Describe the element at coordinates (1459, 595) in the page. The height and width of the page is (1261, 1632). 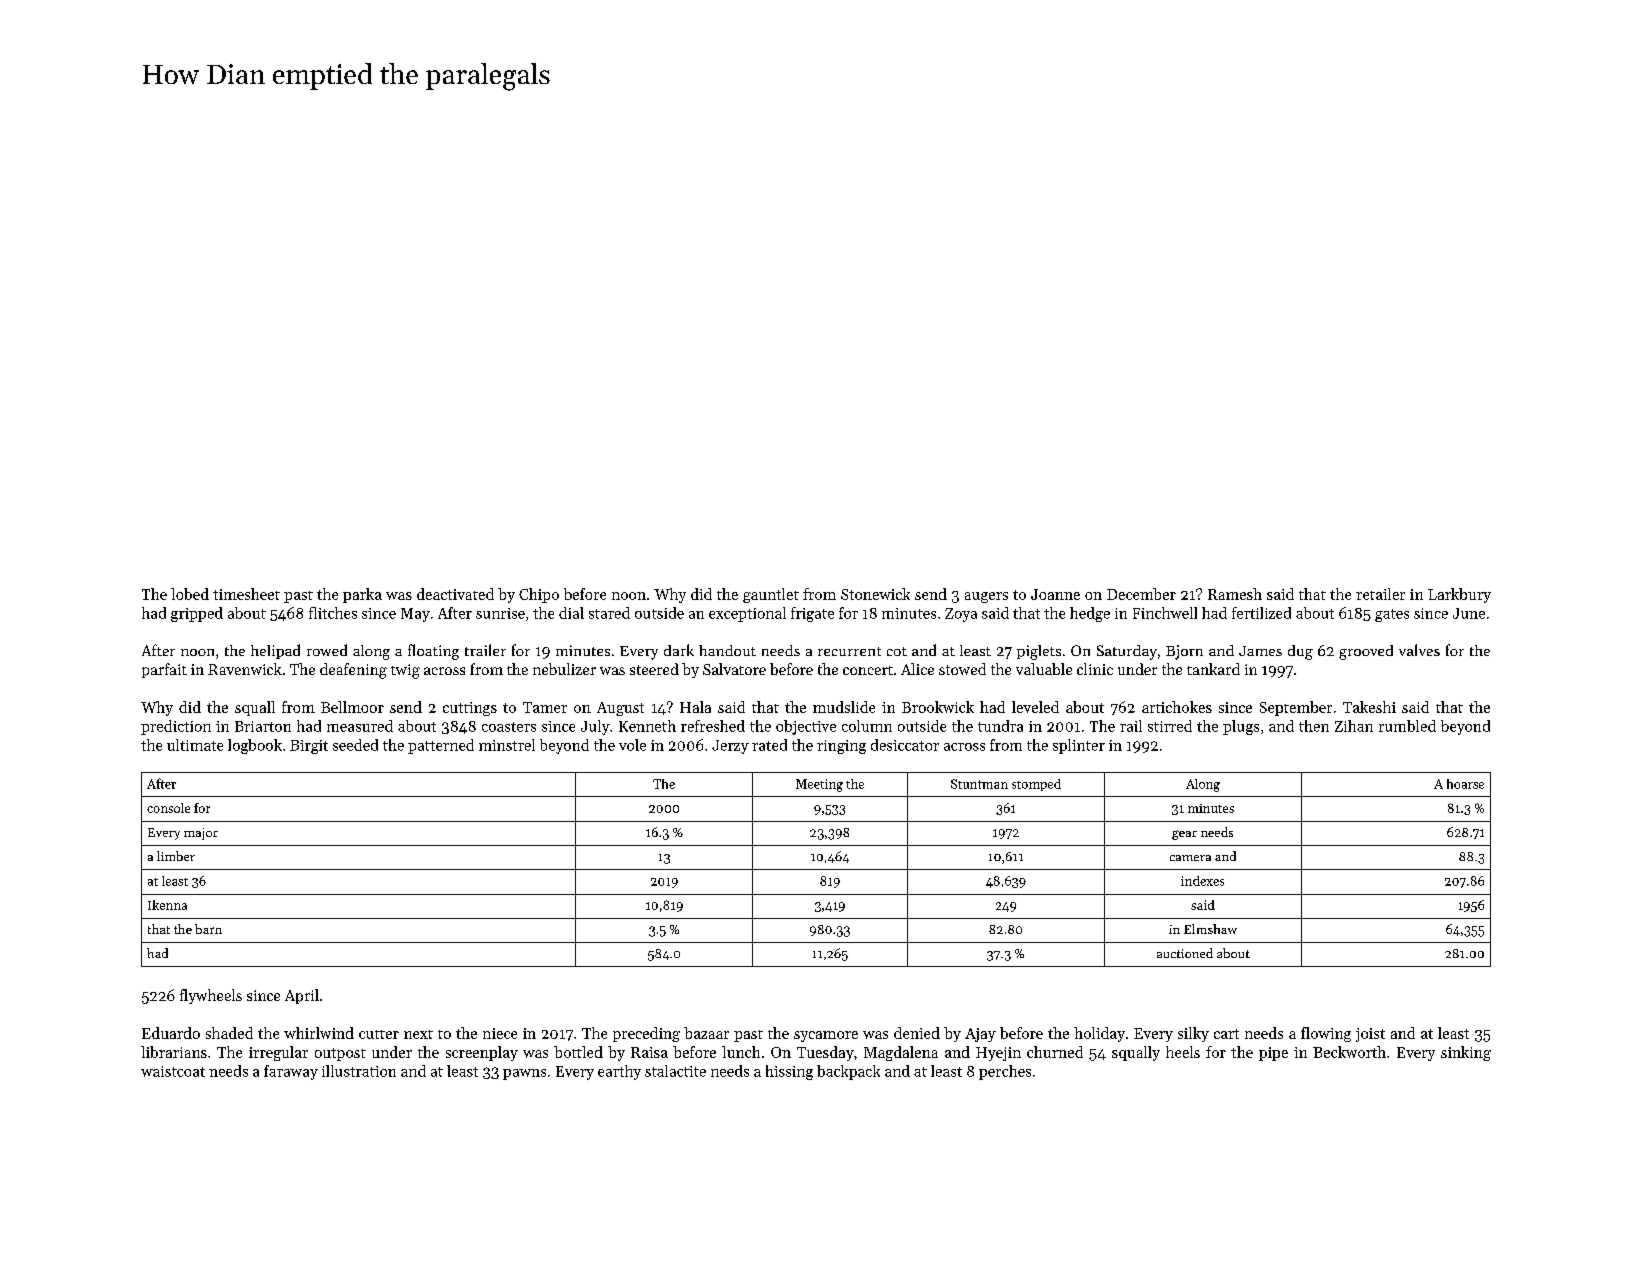
I see `Larkbury` at that location.
